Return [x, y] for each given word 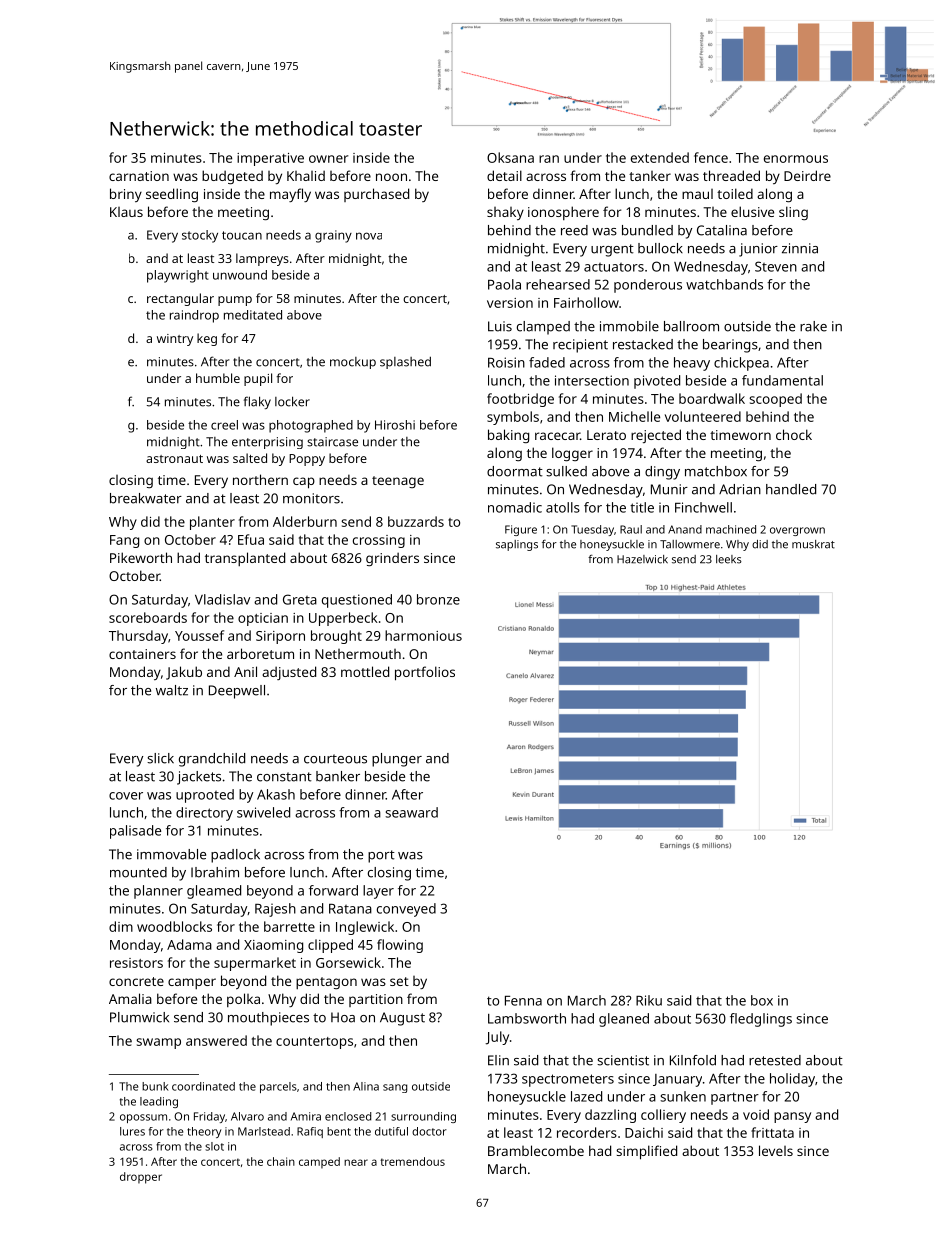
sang [395, 1088]
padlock [235, 856]
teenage [398, 482]
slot [214, 1146]
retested [775, 1060]
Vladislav [222, 599]
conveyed [406, 910]
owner [328, 159]
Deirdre [807, 175]
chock [794, 434]
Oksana [510, 157]
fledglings [761, 1020]
